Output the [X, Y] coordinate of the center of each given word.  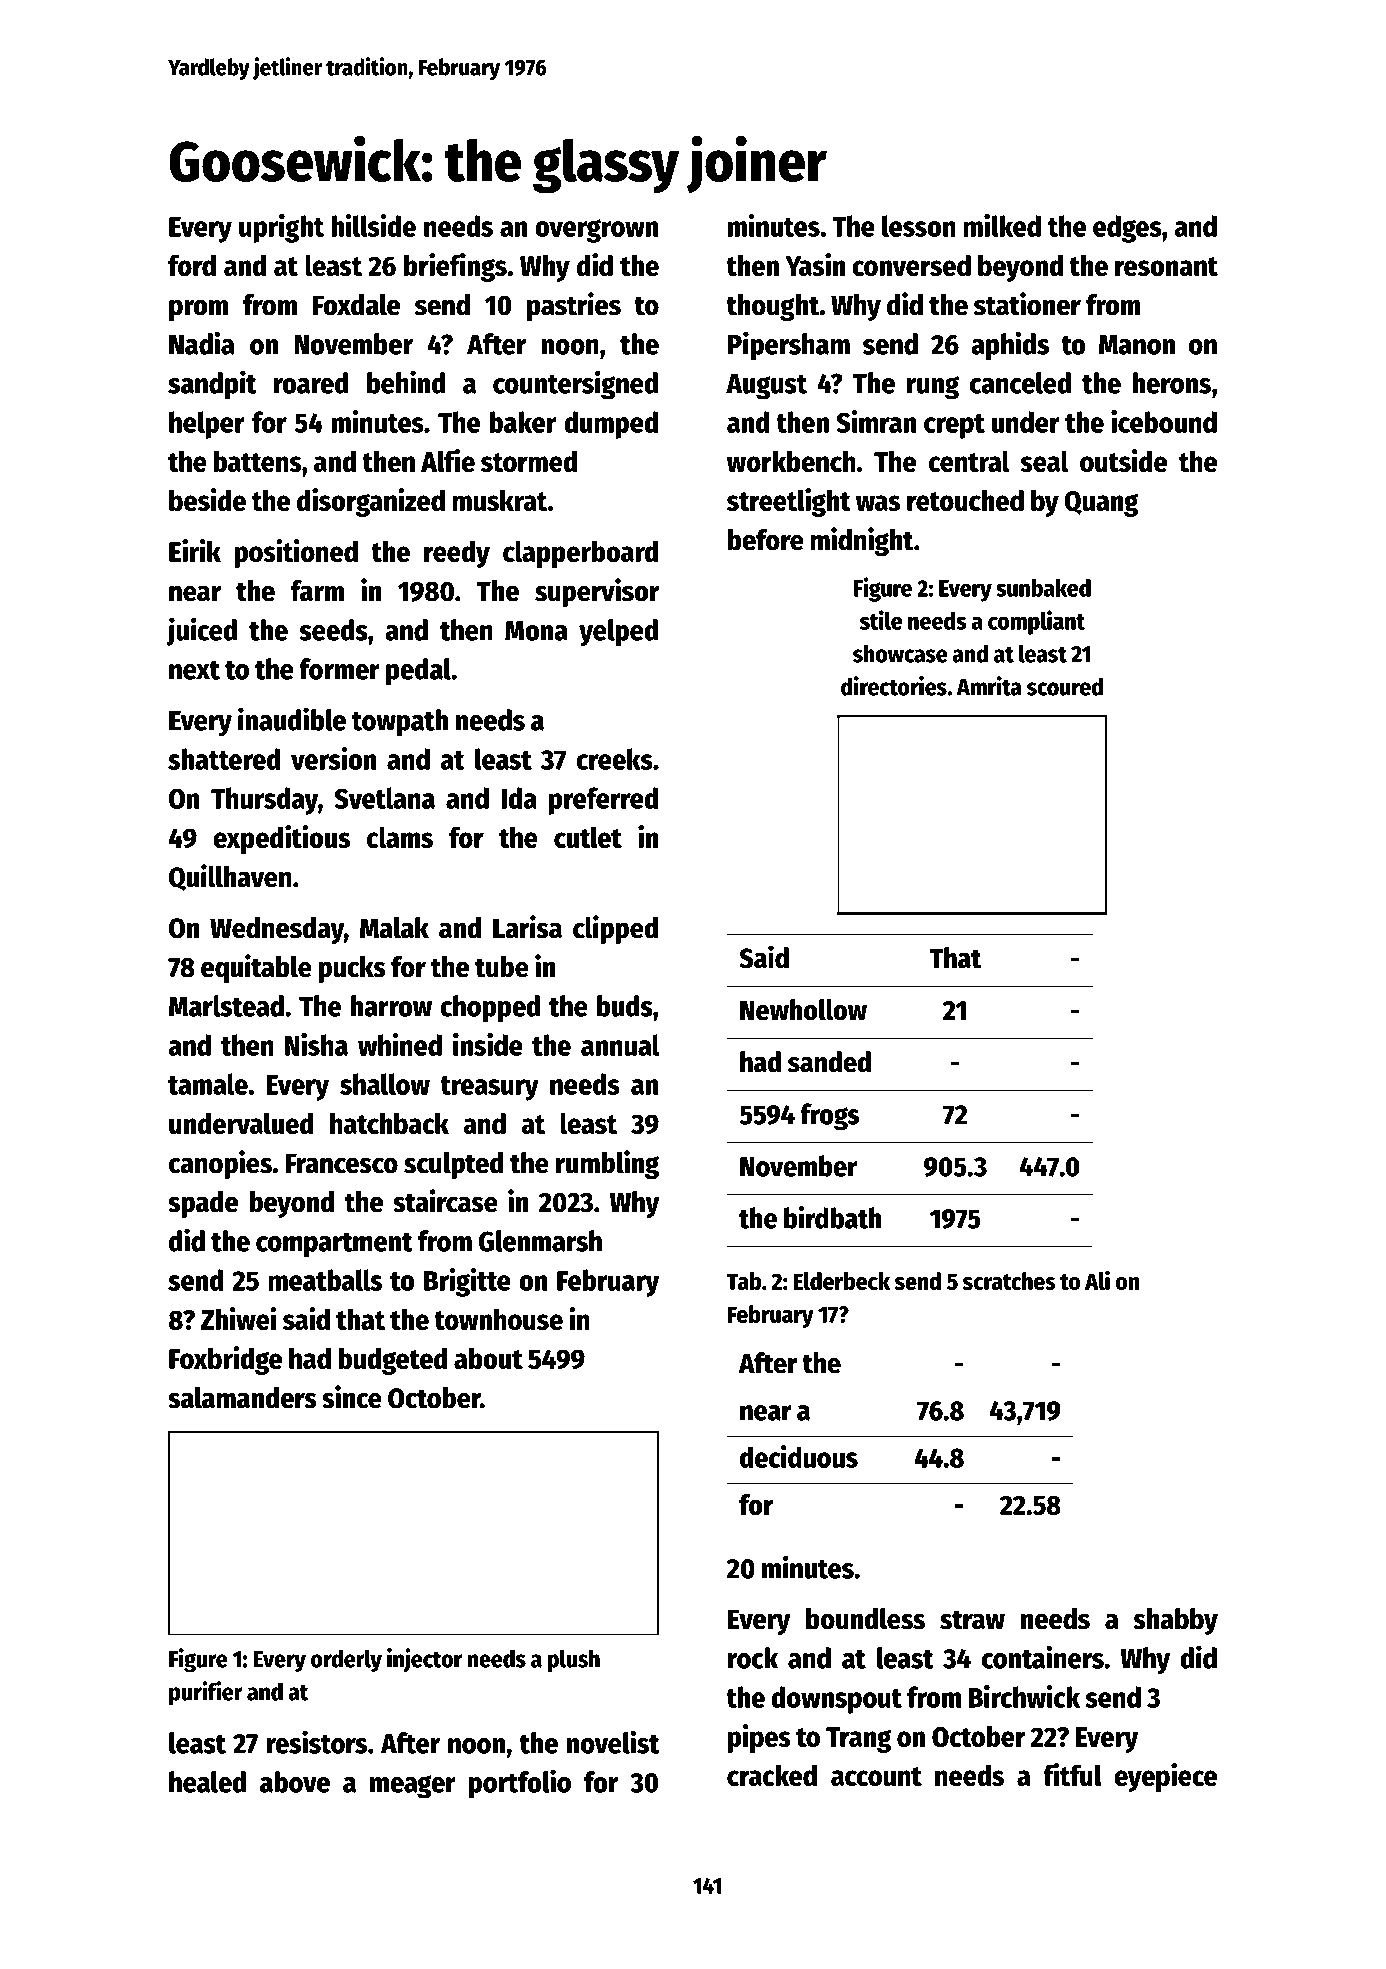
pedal [418, 672]
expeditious [281, 839]
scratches [1009, 1281]
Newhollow [803, 1010]
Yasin [815, 264]
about [488, 1358]
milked [1002, 225]
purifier [206, 1693]
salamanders [242, 1398]
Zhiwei [238, 1318]
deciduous [799, 1456]
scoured [1065, 686]
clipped [615, 929]
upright [281, 228]
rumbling [607, 1164]
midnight [862, 541]
